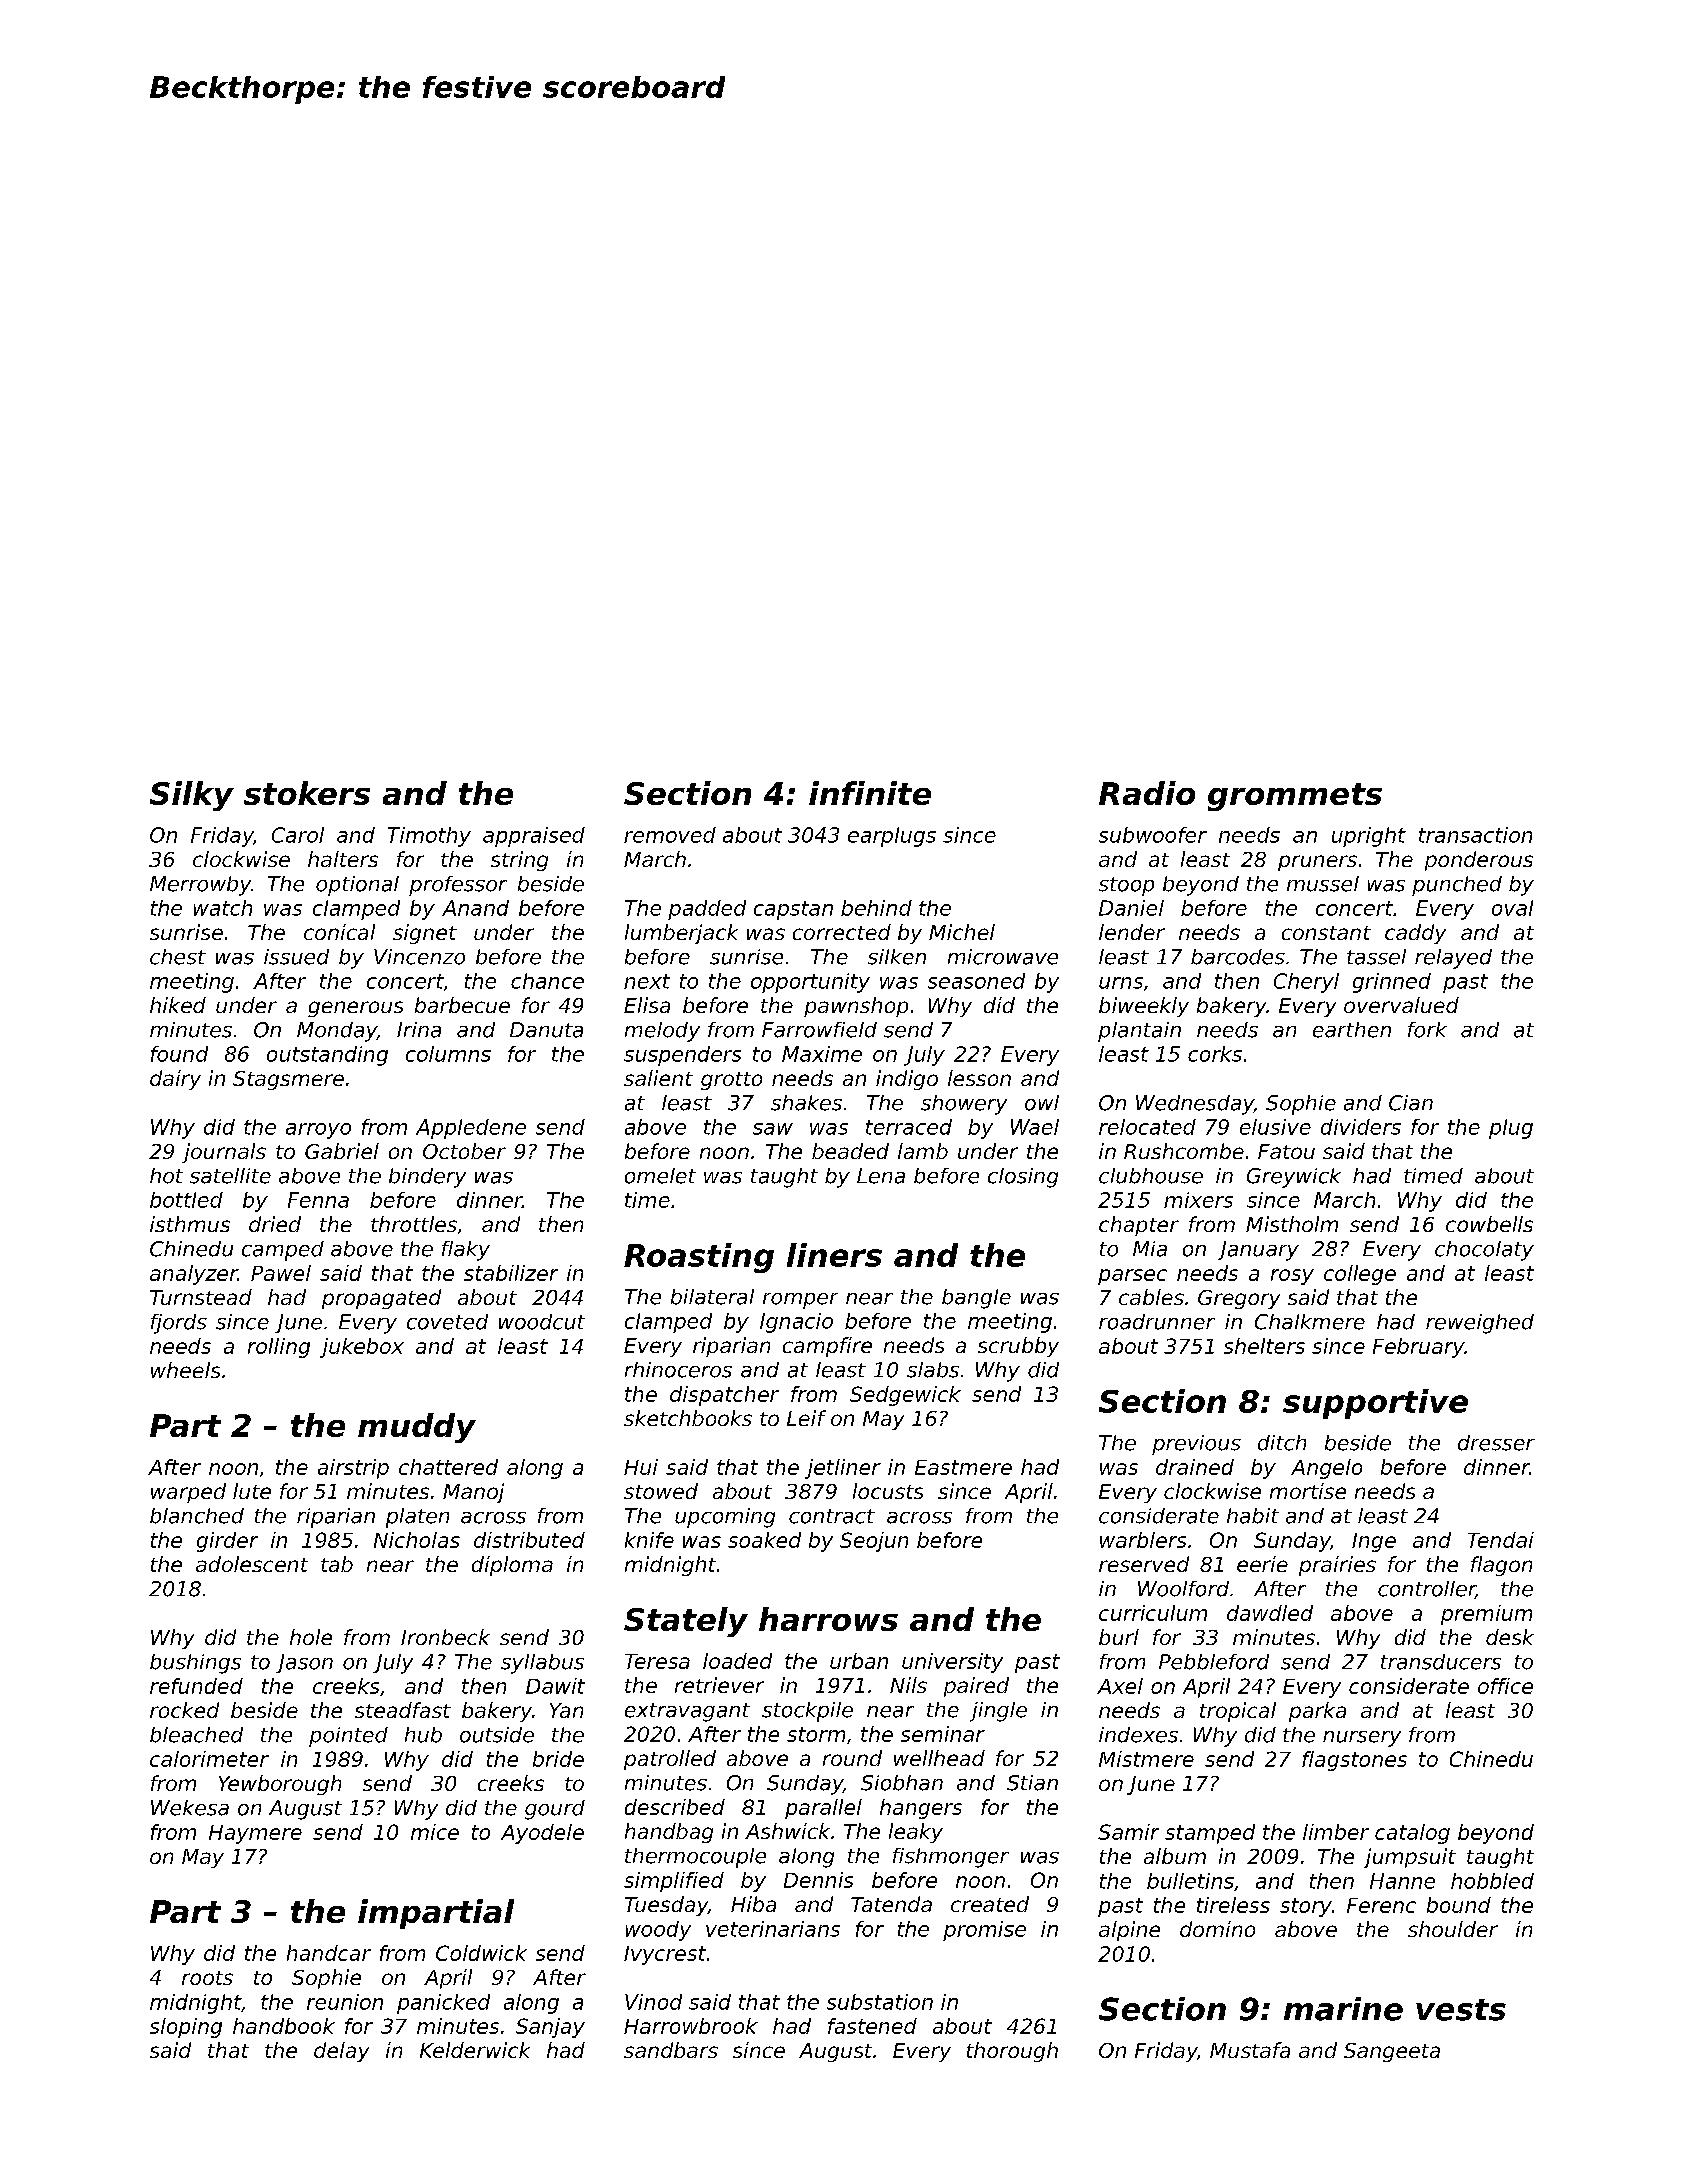 This screenshot has height=2178, width=1683. What do you see at coordinates (1295, 797) in the screenshot?
I see `grommets` at bounding box center [1295, 797].
